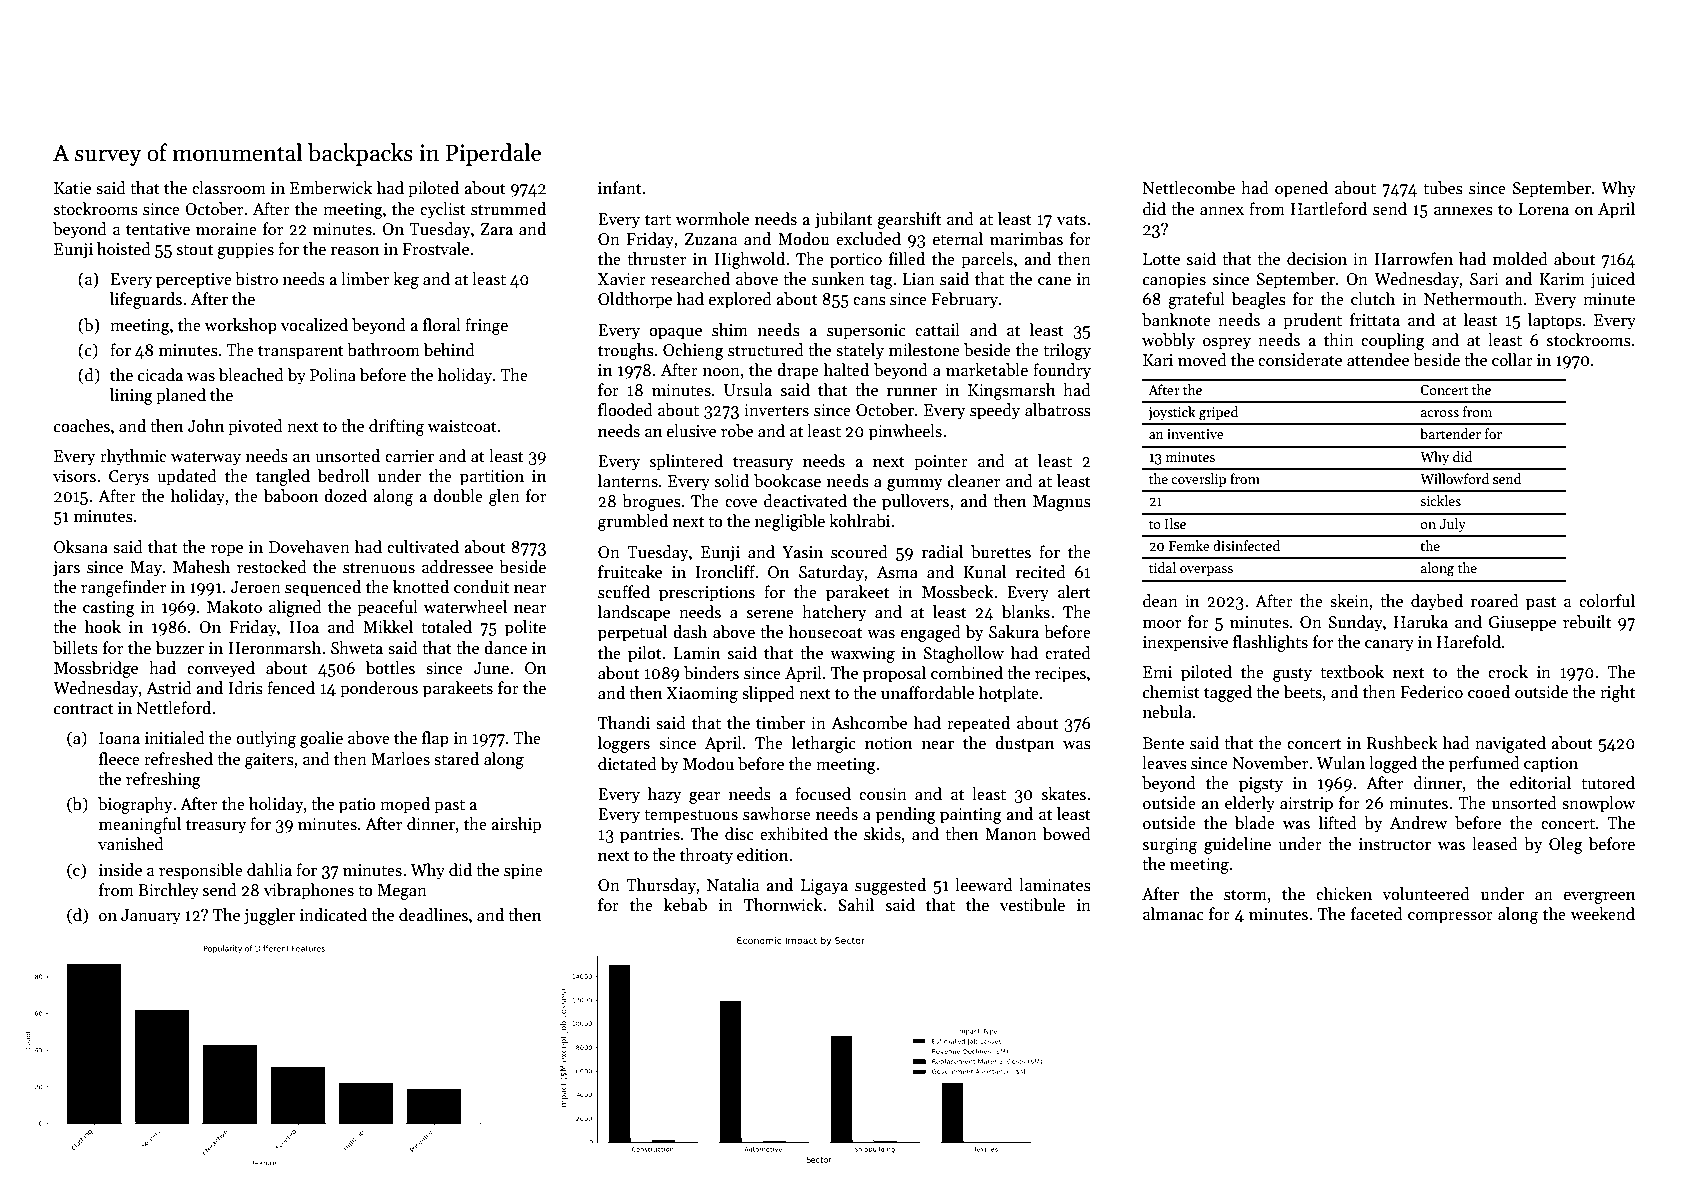 The width and height of the image is (1689, 1194). What do you see at coordinates (178, 759) in the image?
I see `refreshed` at bounding box center [178, 759].
